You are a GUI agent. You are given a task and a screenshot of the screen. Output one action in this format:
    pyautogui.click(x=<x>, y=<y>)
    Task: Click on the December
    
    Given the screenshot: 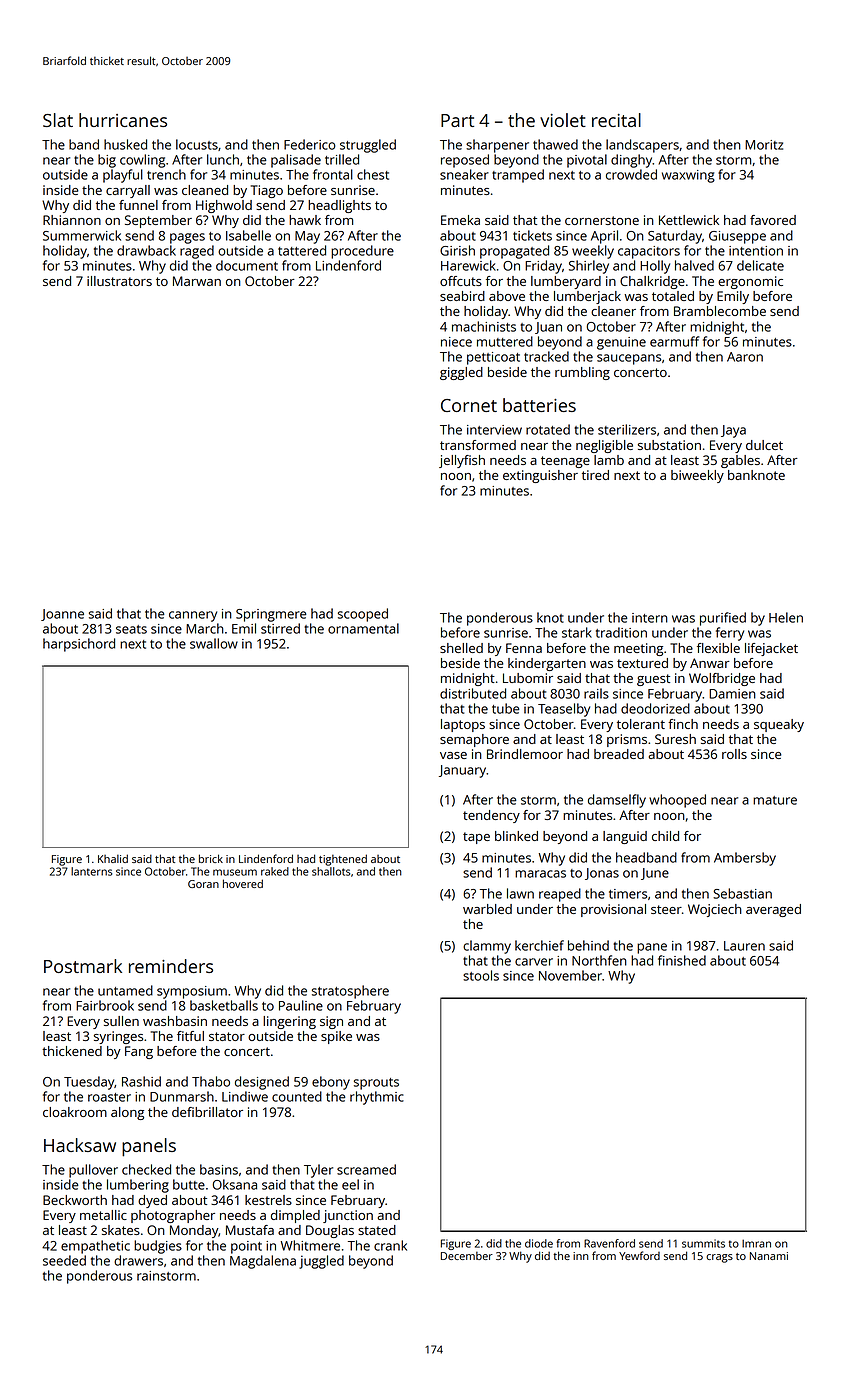 What is the action you would take?
    pyautogui.click(x=467, y=1256)
